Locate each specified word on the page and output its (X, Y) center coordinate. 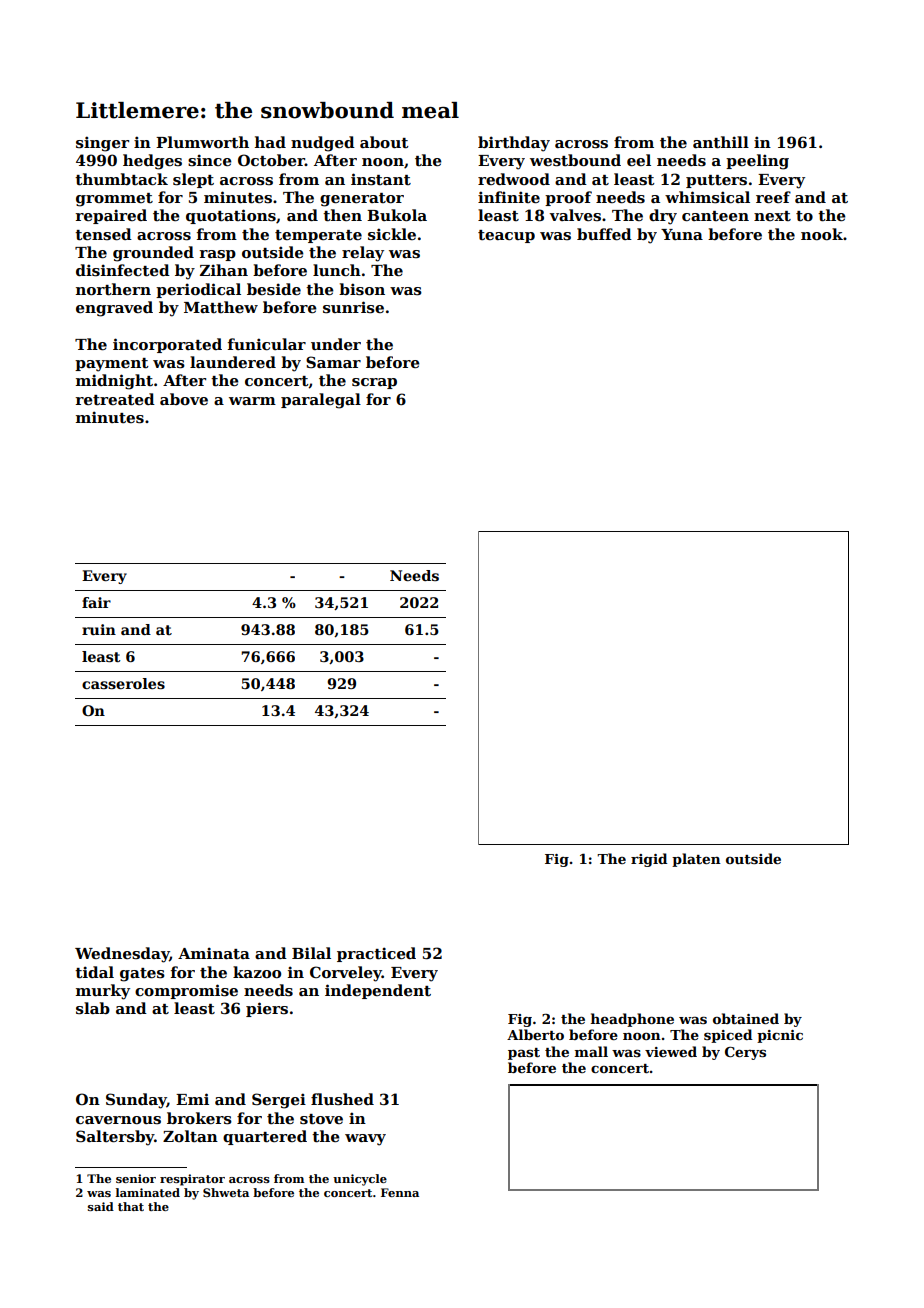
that (131, 1206)
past (524, 1054)
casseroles (123, 683)
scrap (374, 383)
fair (96, 602)
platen (696, 860)
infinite (509, 197)
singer (102, 144)
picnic (780, 1036)
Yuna (682, 234)
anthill (721, 142)
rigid (649, 860)
